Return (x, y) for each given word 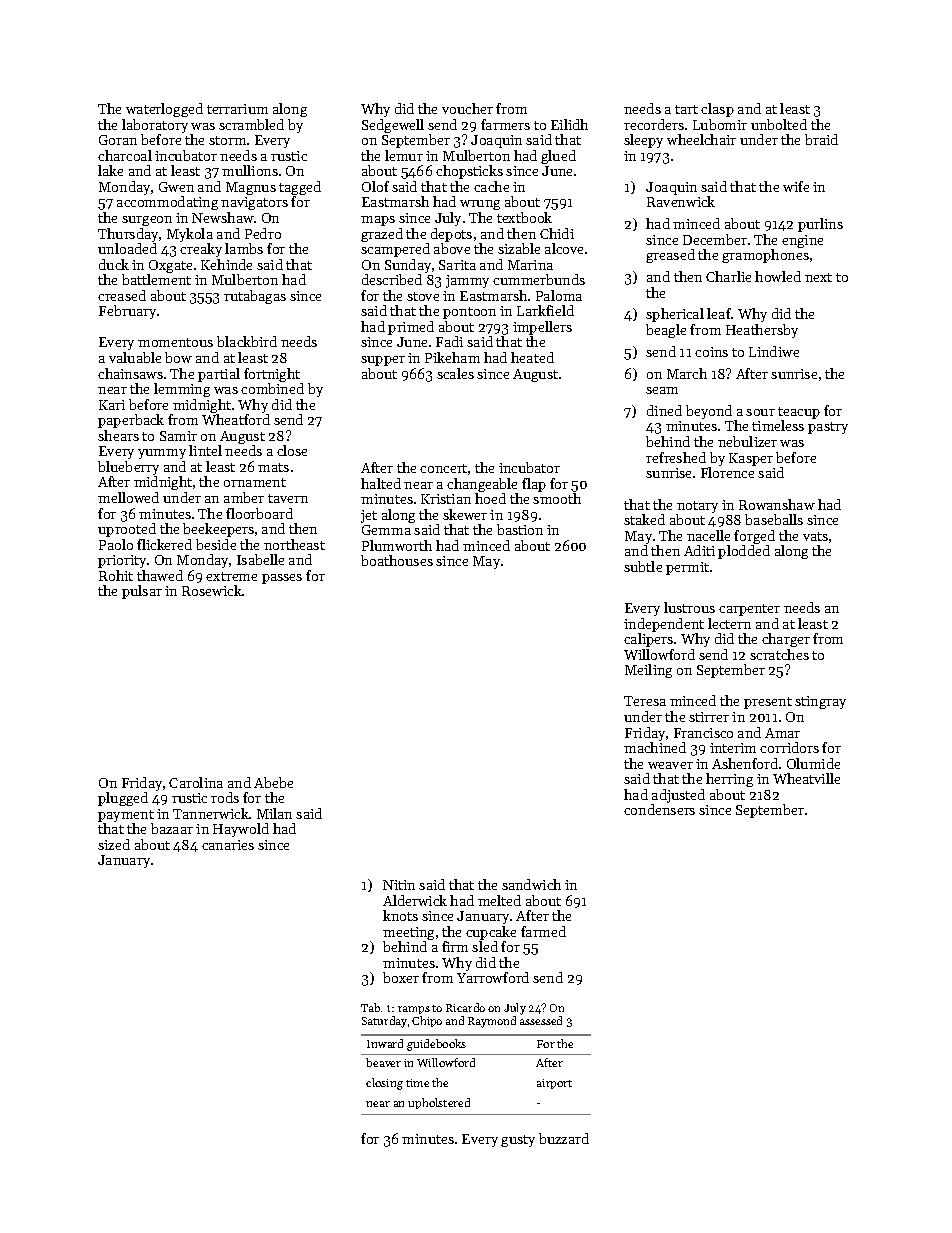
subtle (643, 566)
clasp (717, 110)
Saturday (384, 1022)
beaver (383, 1062)
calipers (648, 640)
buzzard (564, 1138)
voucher (467, 108)
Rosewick (212, 590)
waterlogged (164, 110)
